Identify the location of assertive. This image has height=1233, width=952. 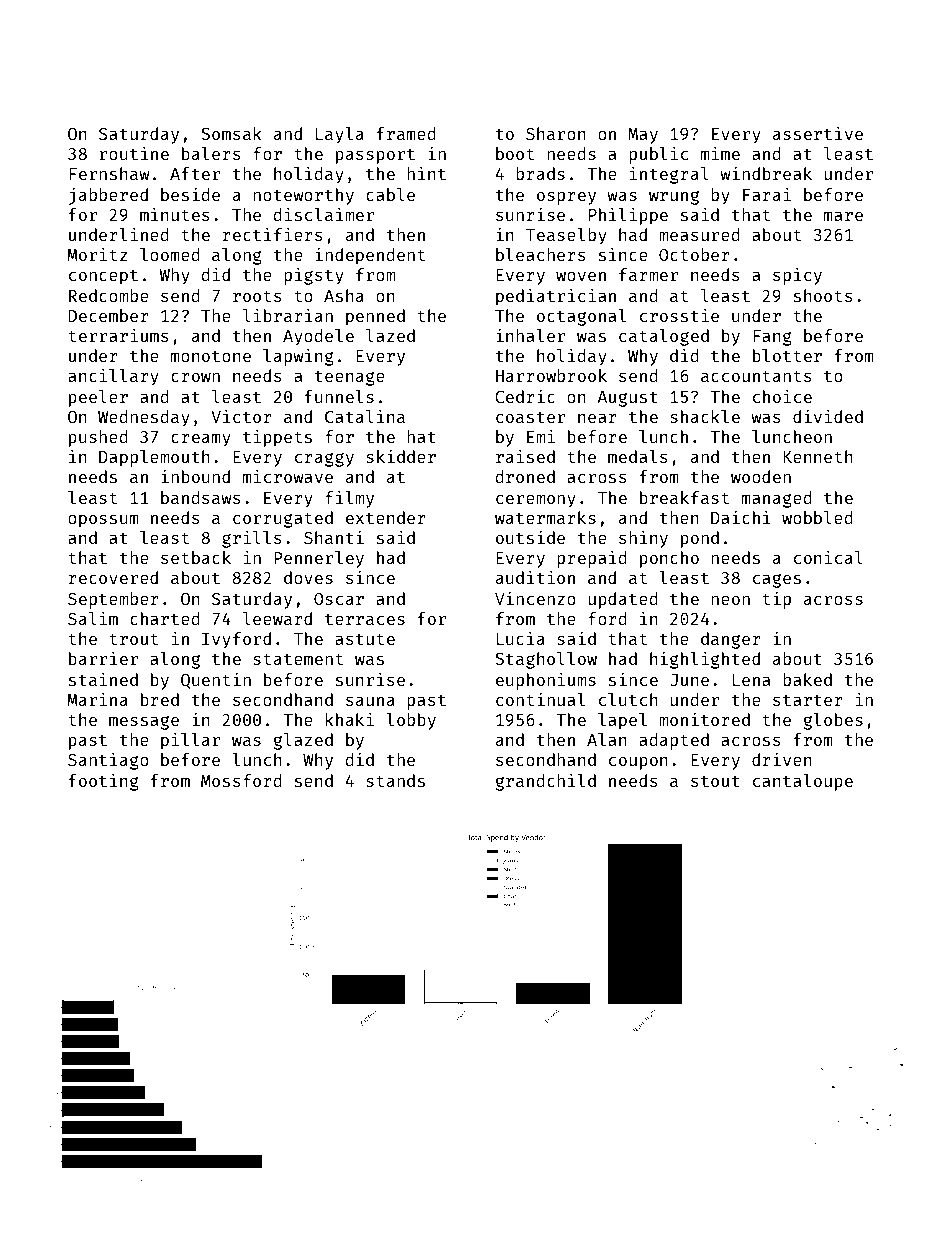
(818, 133).
